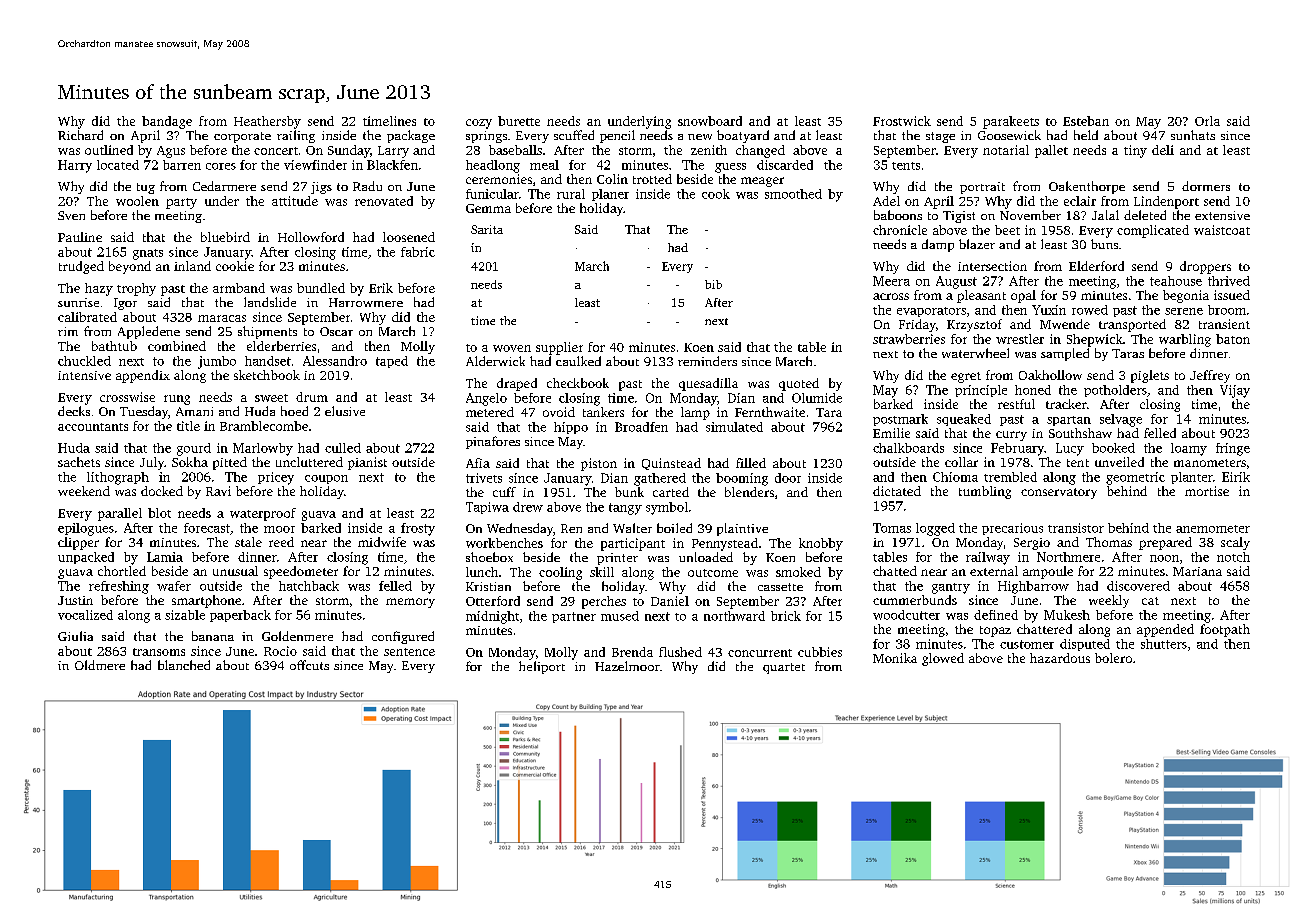 The width and height of the page is (1308, 924). Describe the element at coordinates (100, 665) in the page. I see `Oldmere` at that location.
